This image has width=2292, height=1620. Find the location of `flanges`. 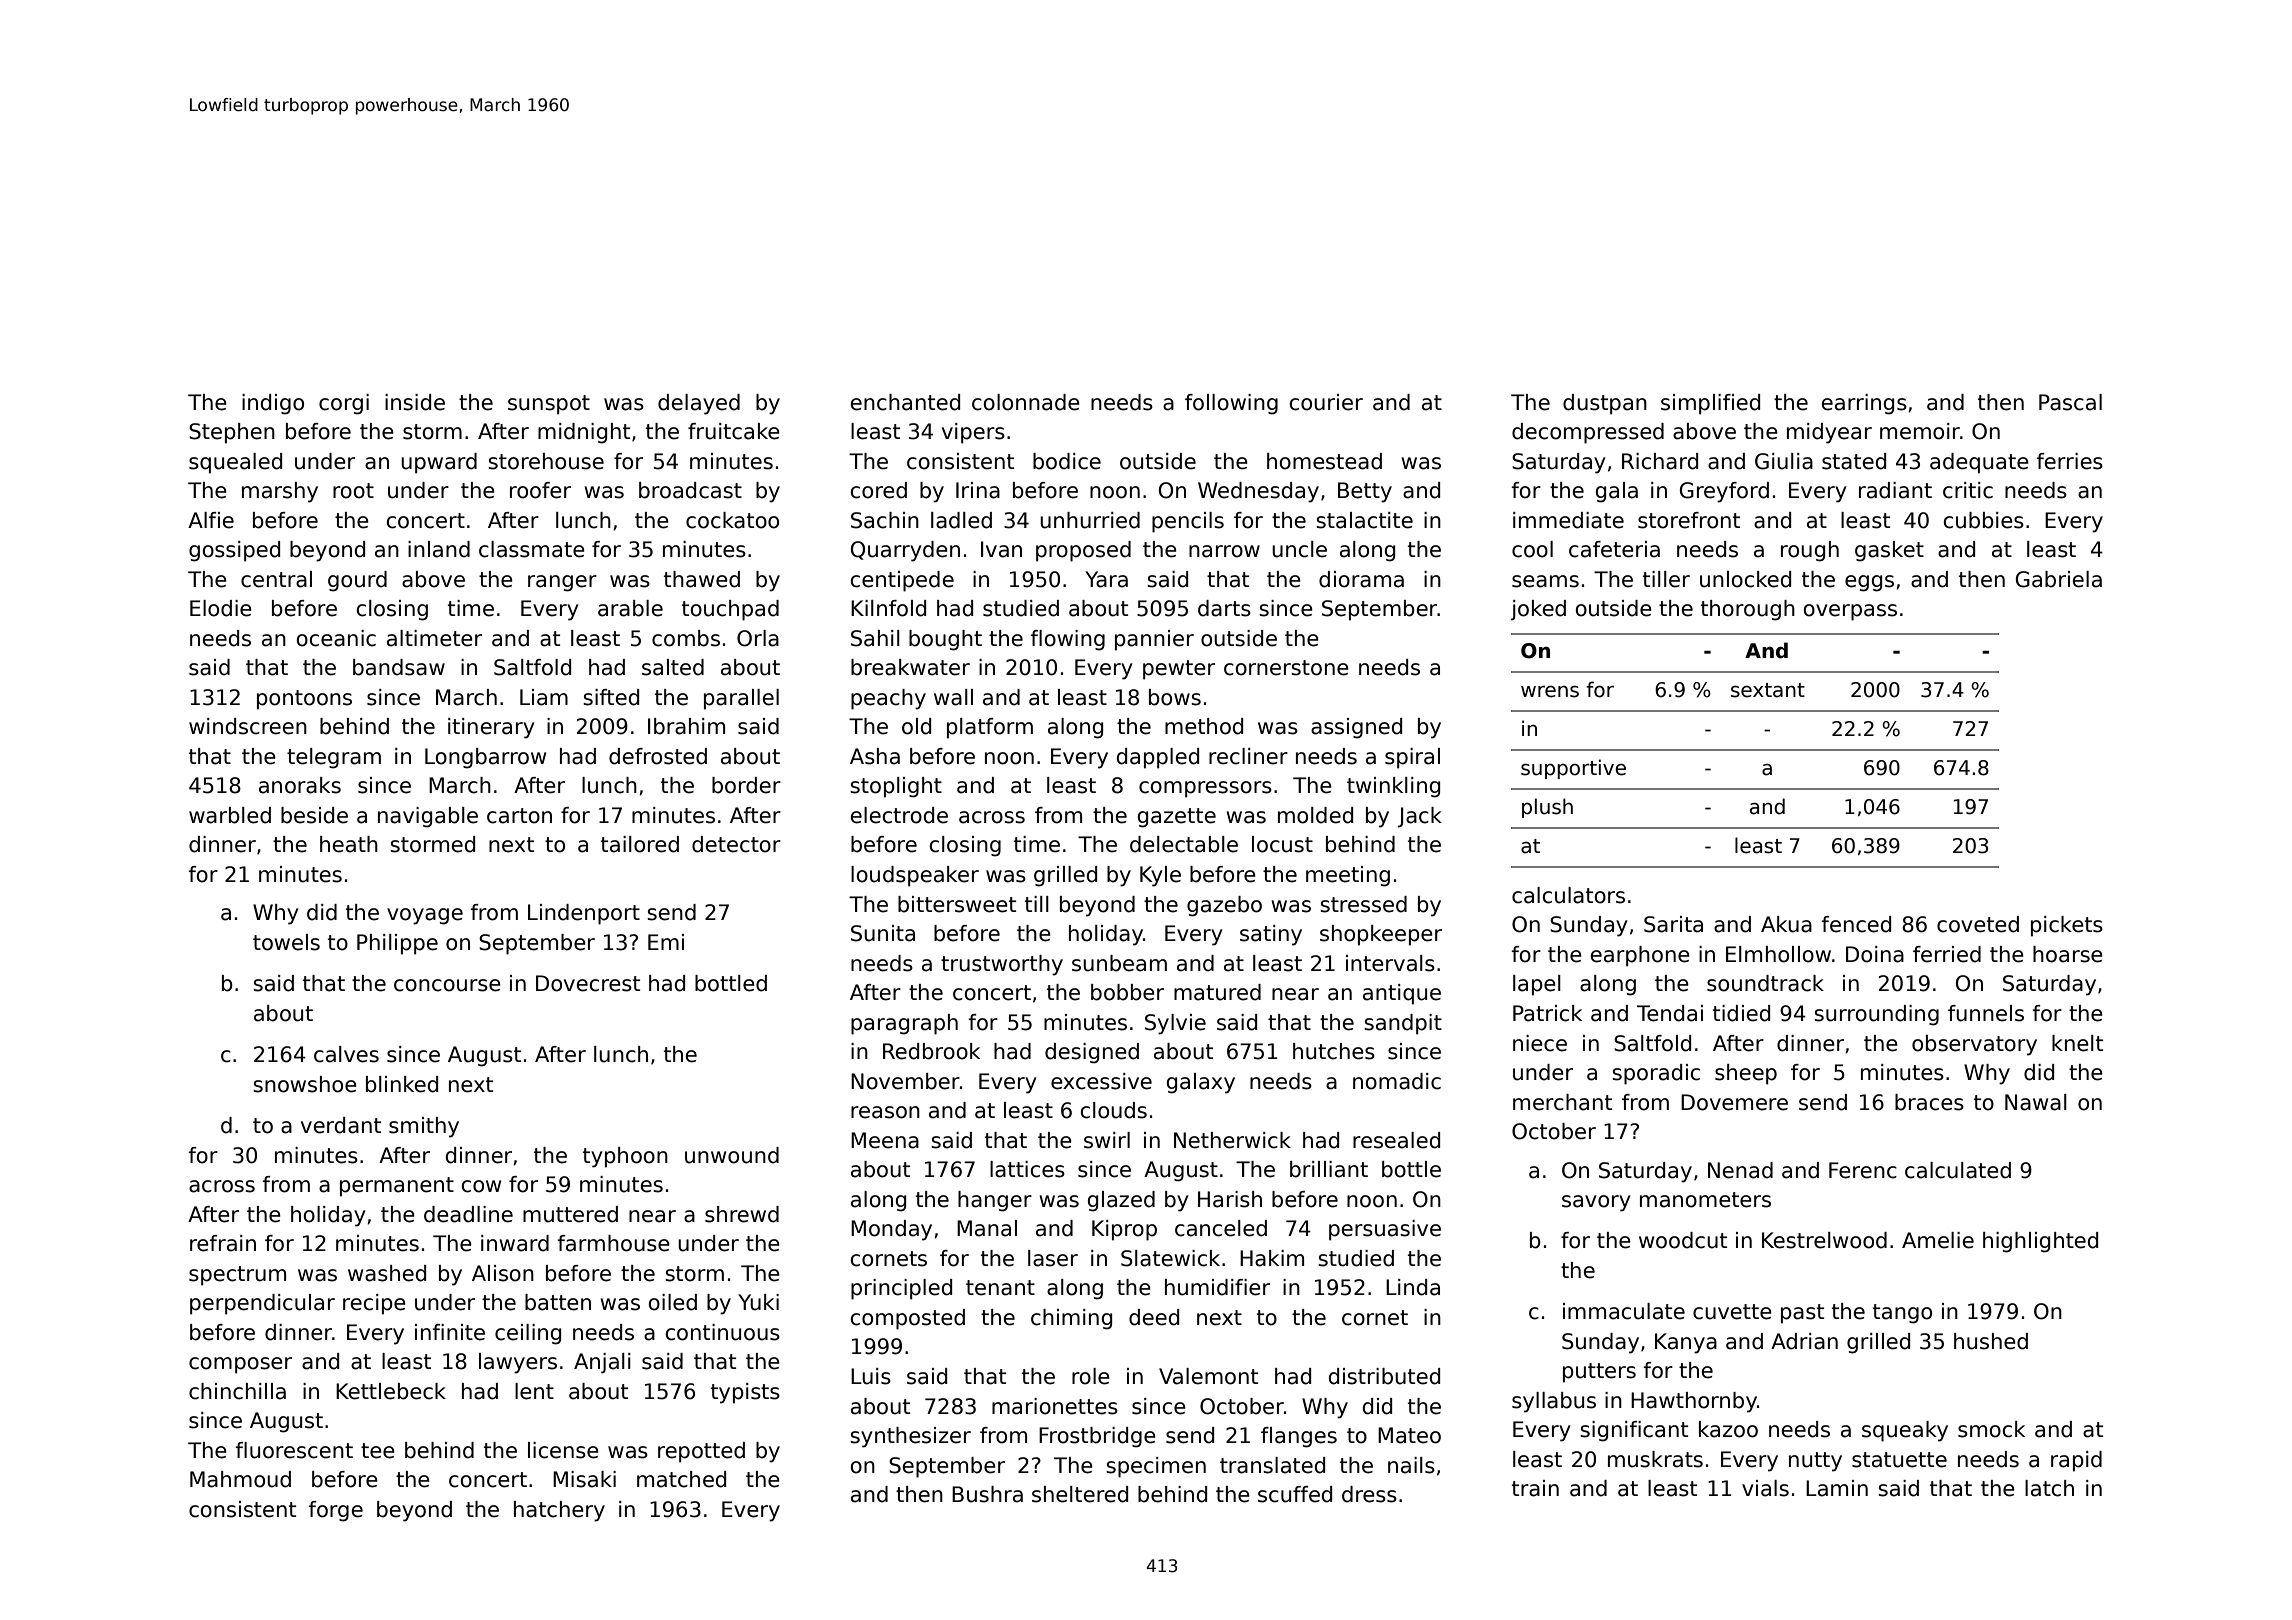

flanges is located at coordinates (1299, 1437).
